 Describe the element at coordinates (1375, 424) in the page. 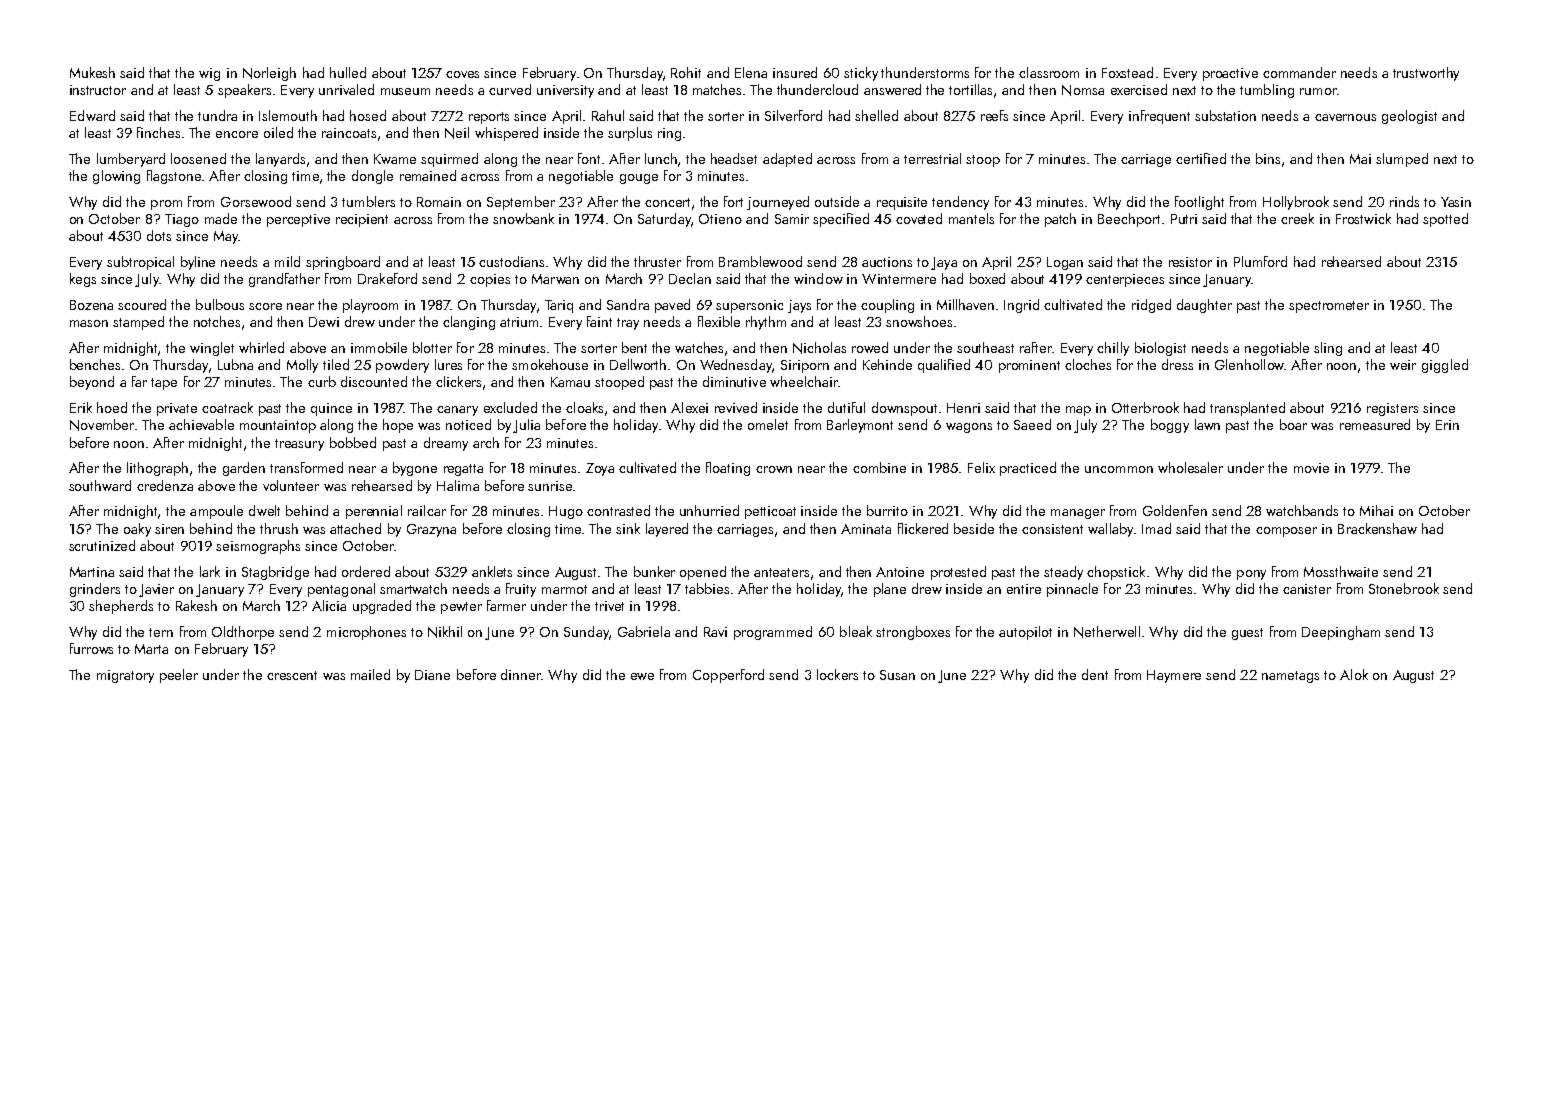

I see `remeasured` at that location.
